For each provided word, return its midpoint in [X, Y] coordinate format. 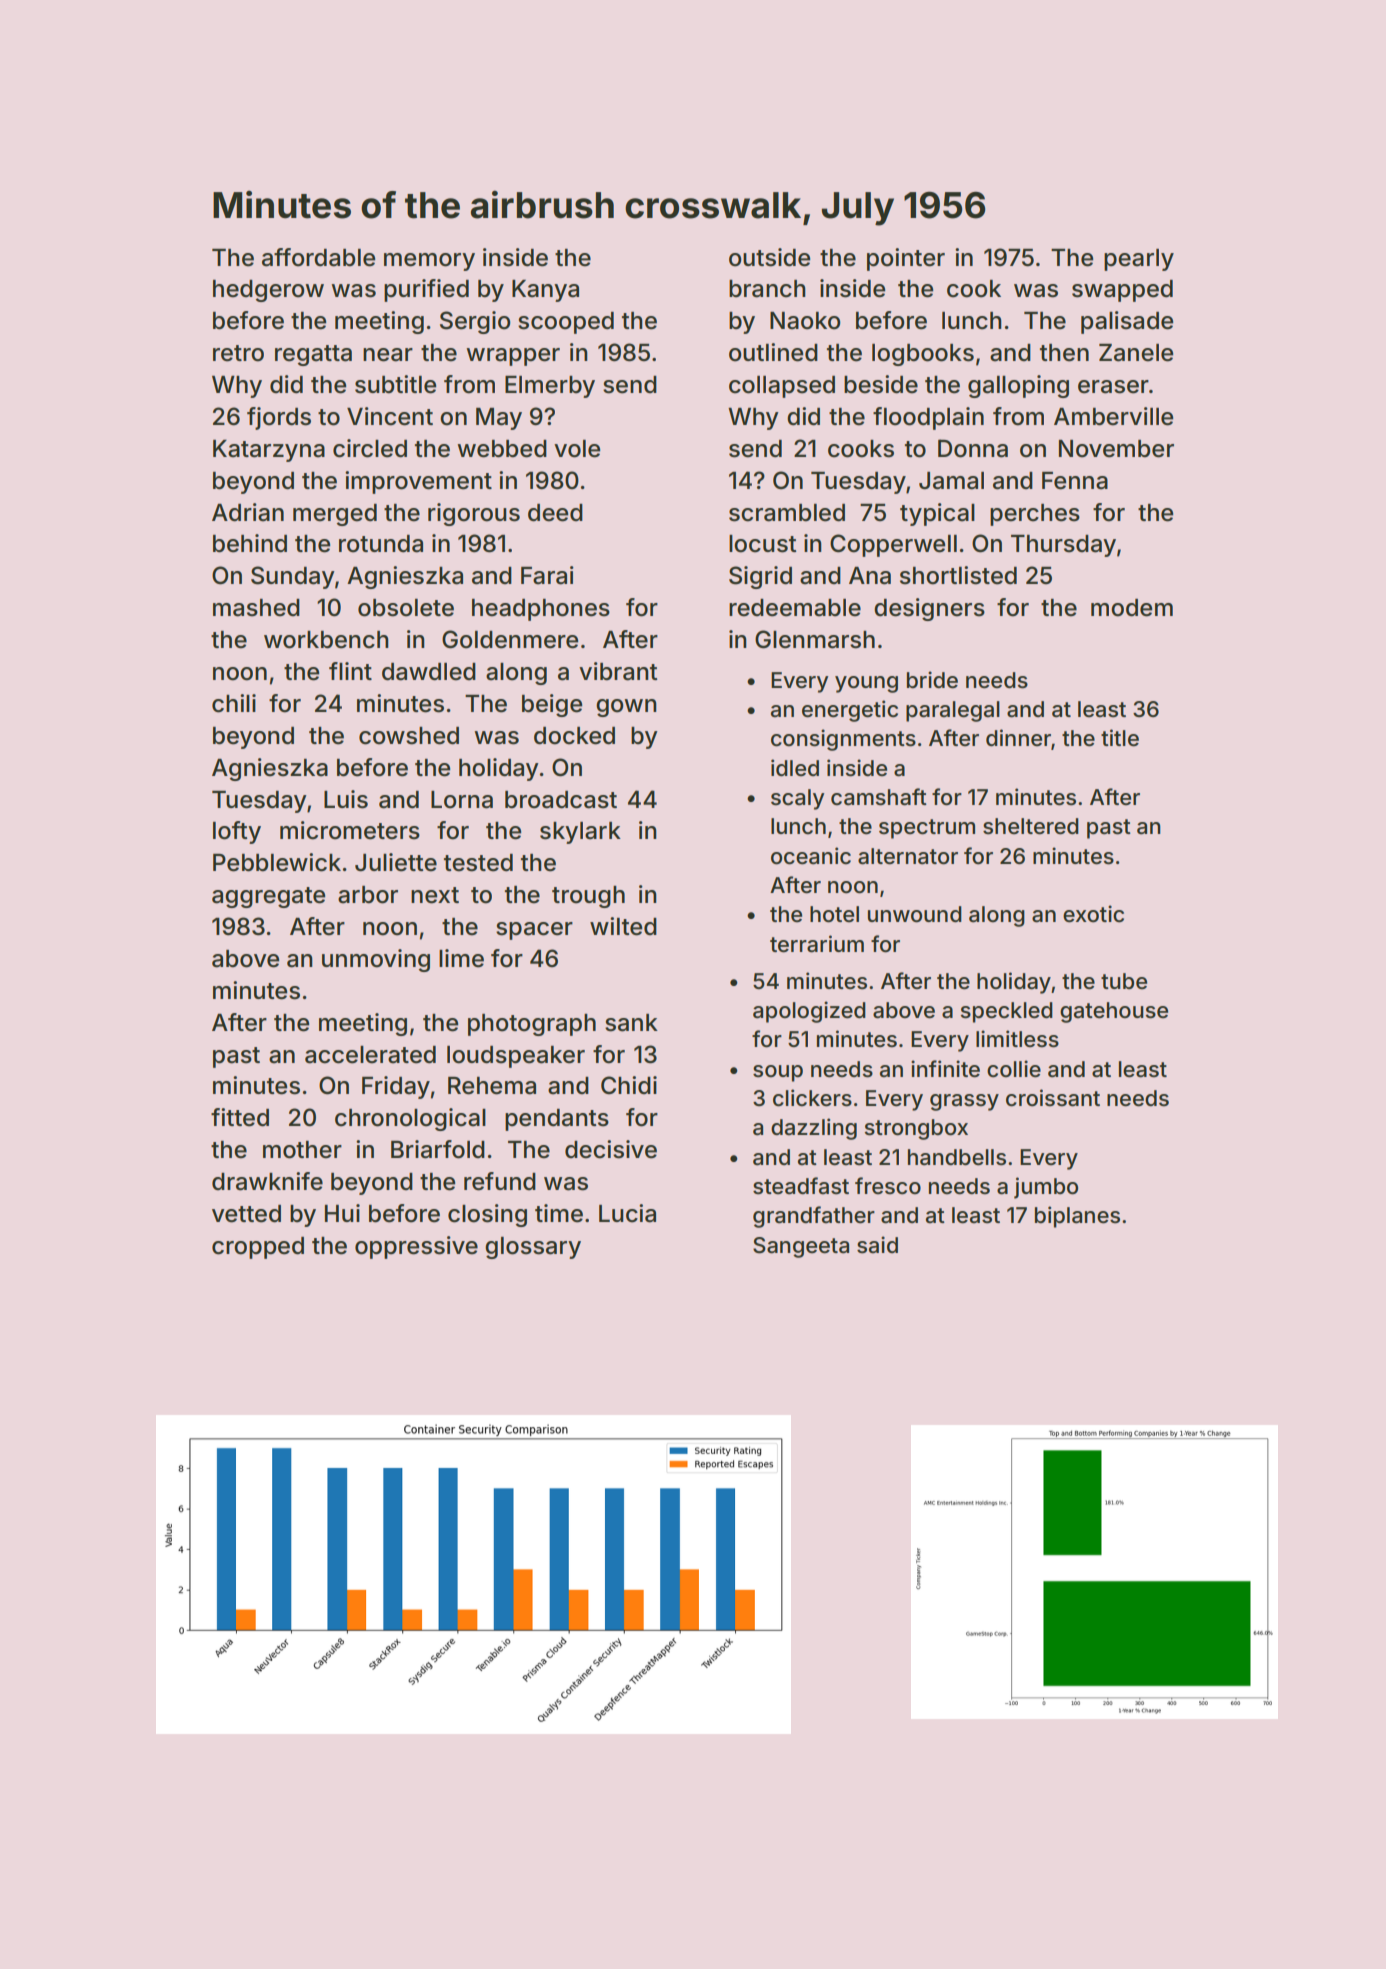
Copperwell [893, 545]
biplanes [1077, 1217]
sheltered [1031, 826]
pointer [906, 259]
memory [429, 262]
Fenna [1075, 481]
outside [769, 257]
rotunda [381, 544]
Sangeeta [801, 1247]
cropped [258, 1248]
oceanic [811, 856]
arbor [368, 895]
